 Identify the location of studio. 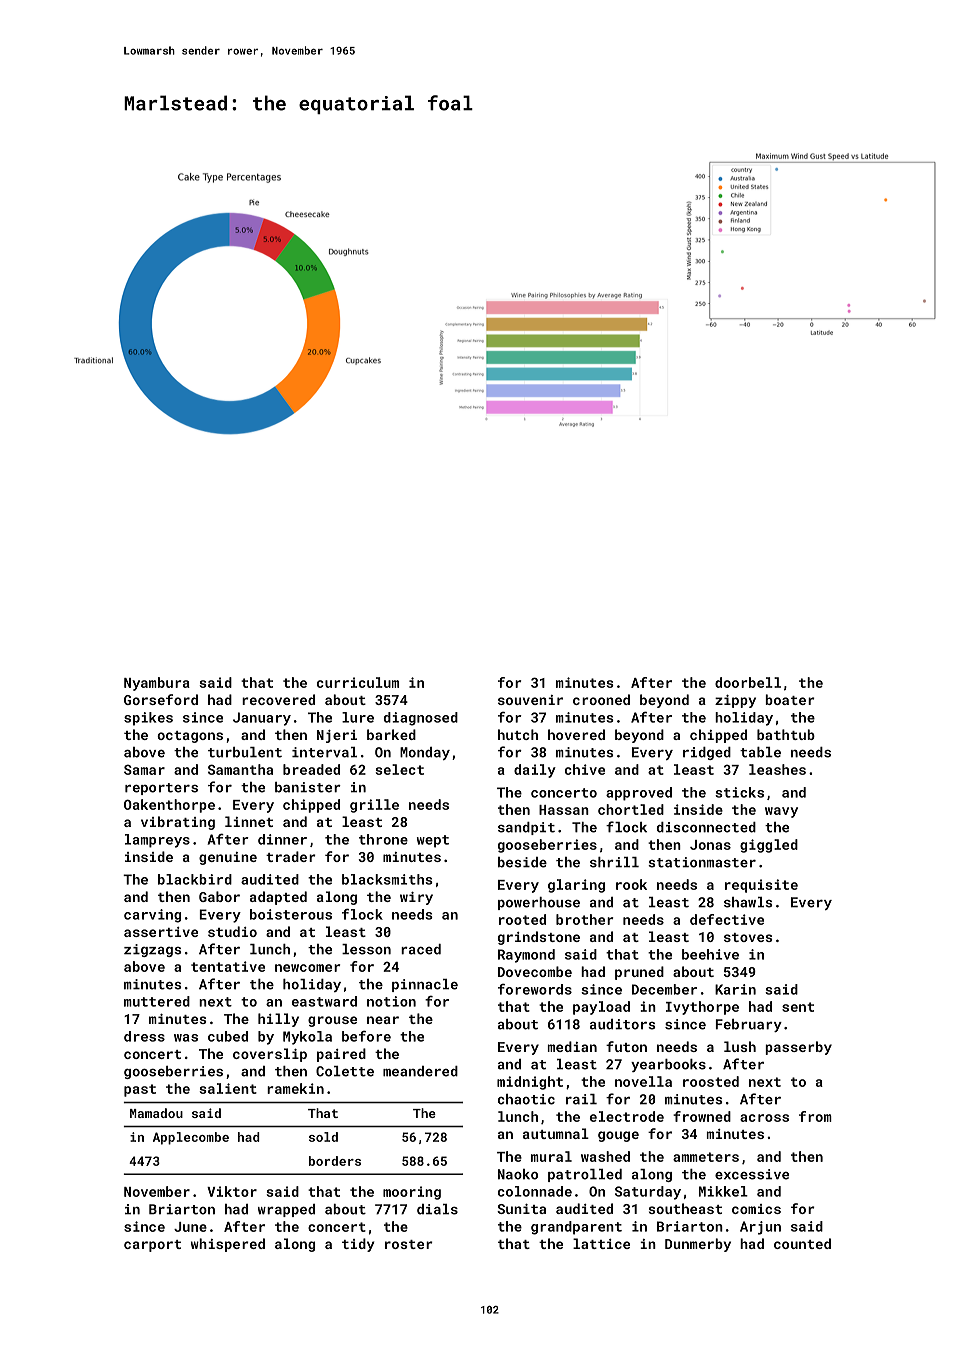
(232, 931).
